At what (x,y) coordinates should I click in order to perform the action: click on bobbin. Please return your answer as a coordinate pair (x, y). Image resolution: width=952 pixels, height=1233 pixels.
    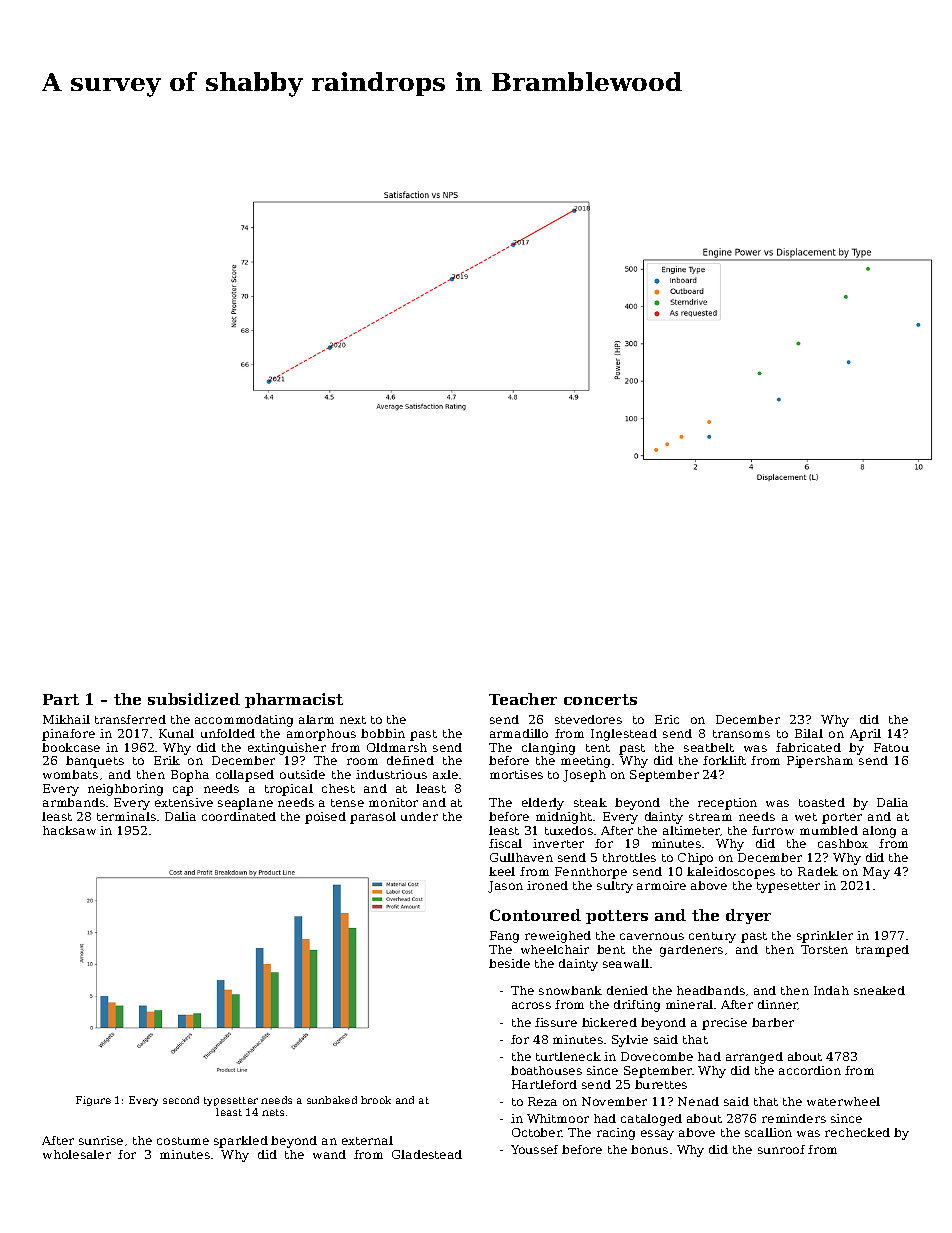
    Looking at the image, I should click on (383, 733).
